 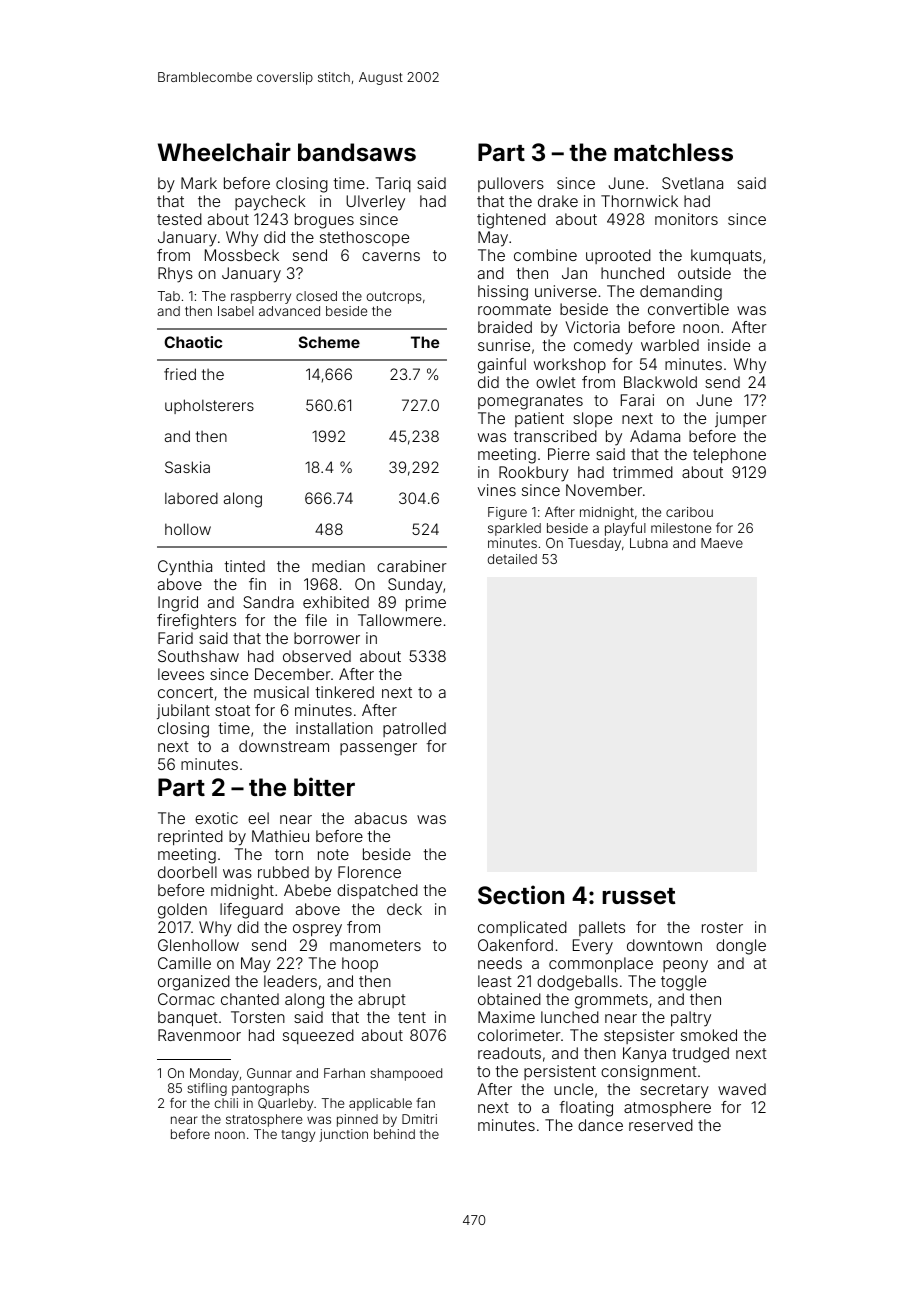 What do you see at coordinates (181, 674) in the screenshot?
I see `levees` at bounding box center [181, 674].
